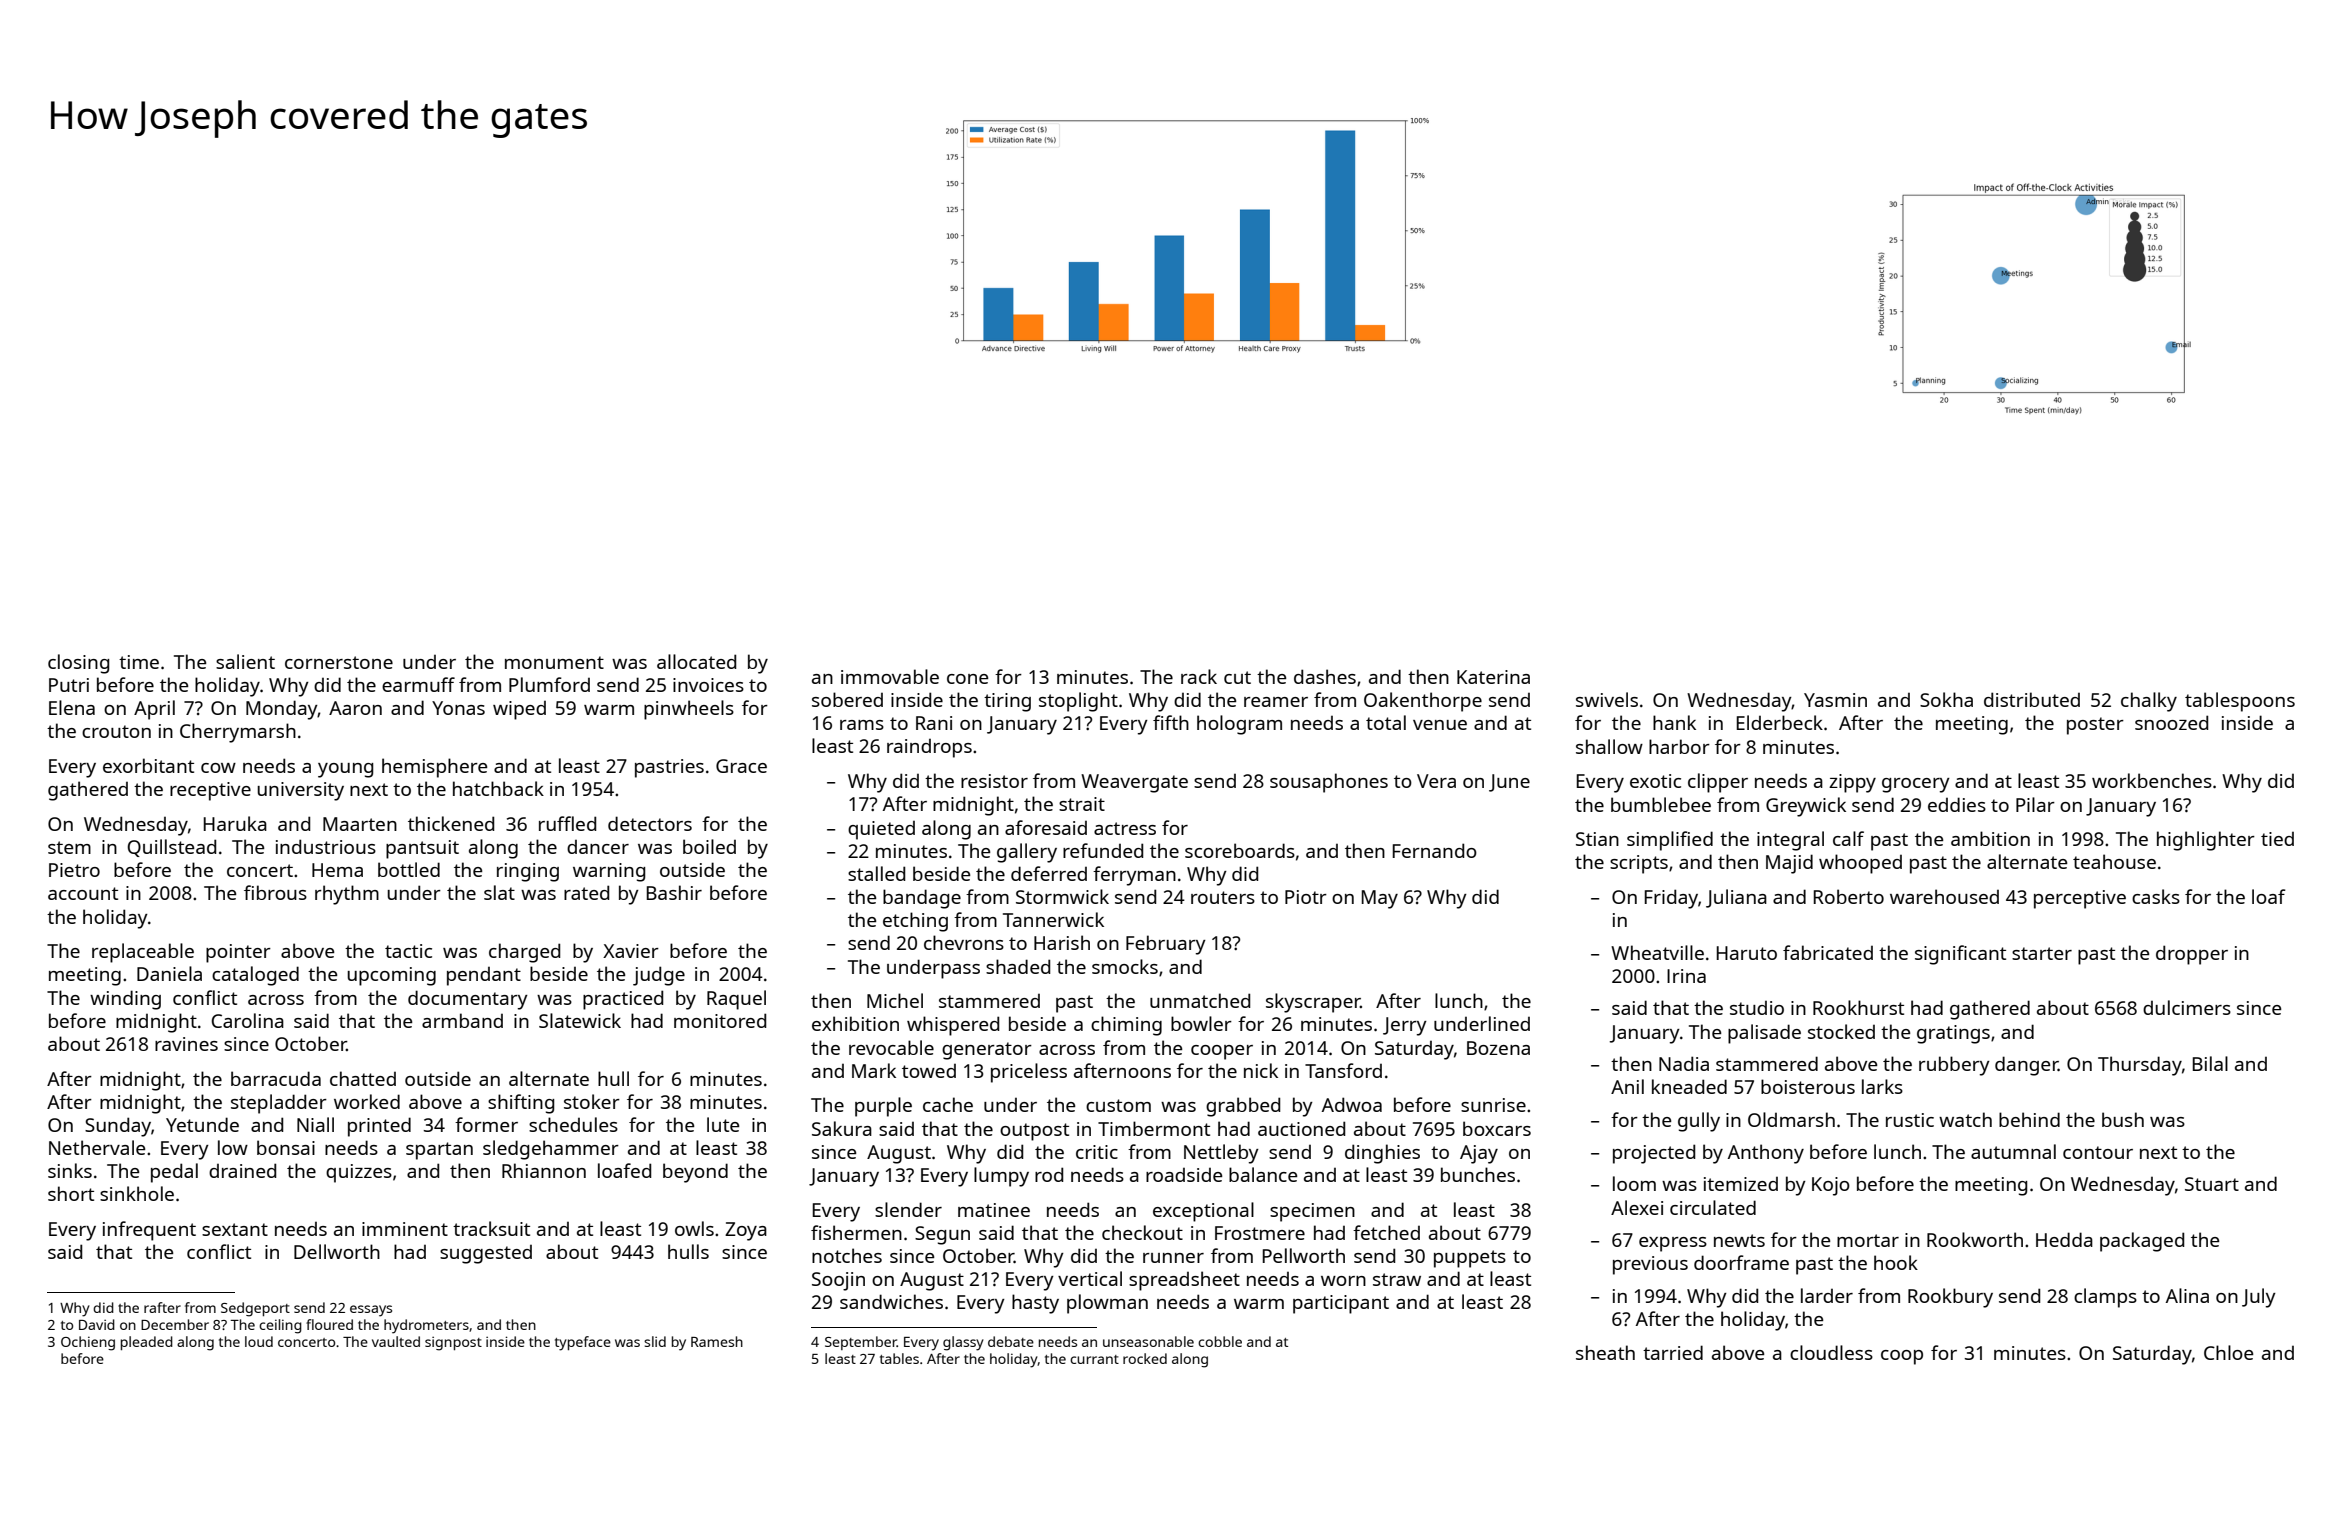 The width and height of the screenshot is (2343, 1516). I want to click on wiped, so click(519, 710).
